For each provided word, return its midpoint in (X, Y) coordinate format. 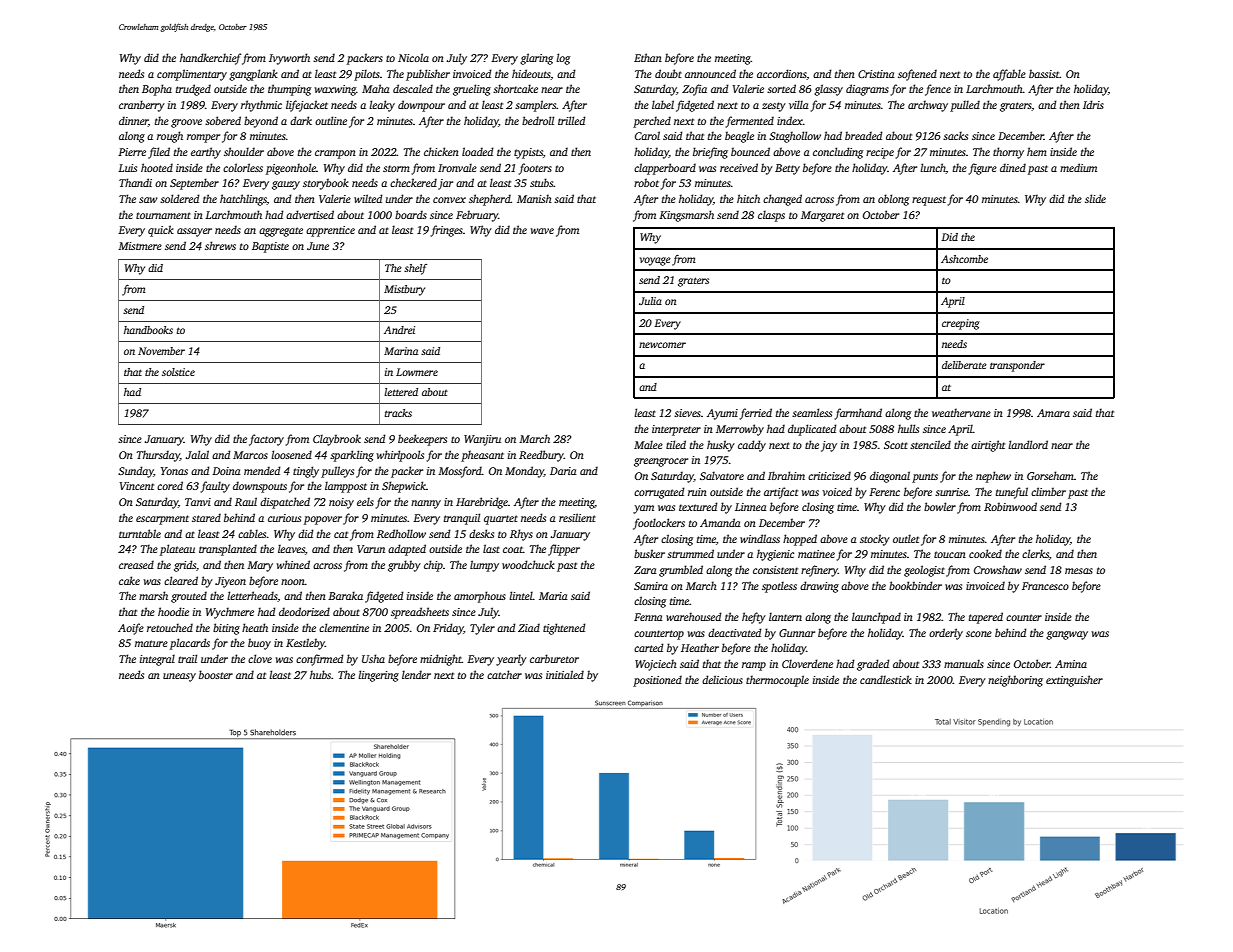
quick (161, 231)
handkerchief (210, 59)
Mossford (460, 472)
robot (646, 182)
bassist (1044, 73)
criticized (829, 475)
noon (293, 582)
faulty (215, 487)
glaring (536, 59)
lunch (933, 168)
